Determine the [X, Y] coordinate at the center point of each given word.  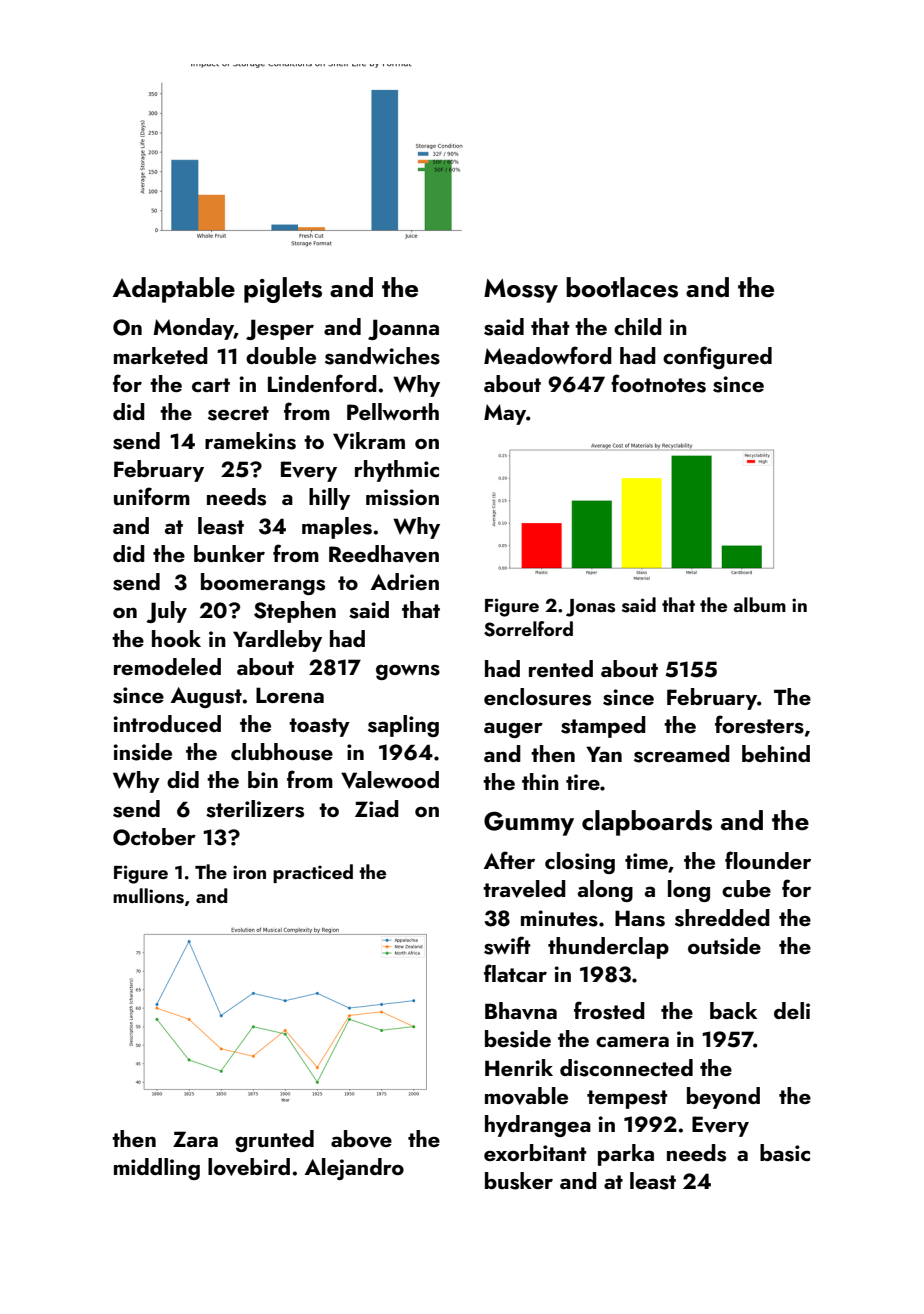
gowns [408, 672]
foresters [759, 724]
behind [776, 753]
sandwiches [382, 356]
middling [157, 1169]
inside [142, 752]
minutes [559, 918]
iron [249, 872]
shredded [722, 918]
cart [211, 385]
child [638, 326]
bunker [229, 553]
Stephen [295, 612]
